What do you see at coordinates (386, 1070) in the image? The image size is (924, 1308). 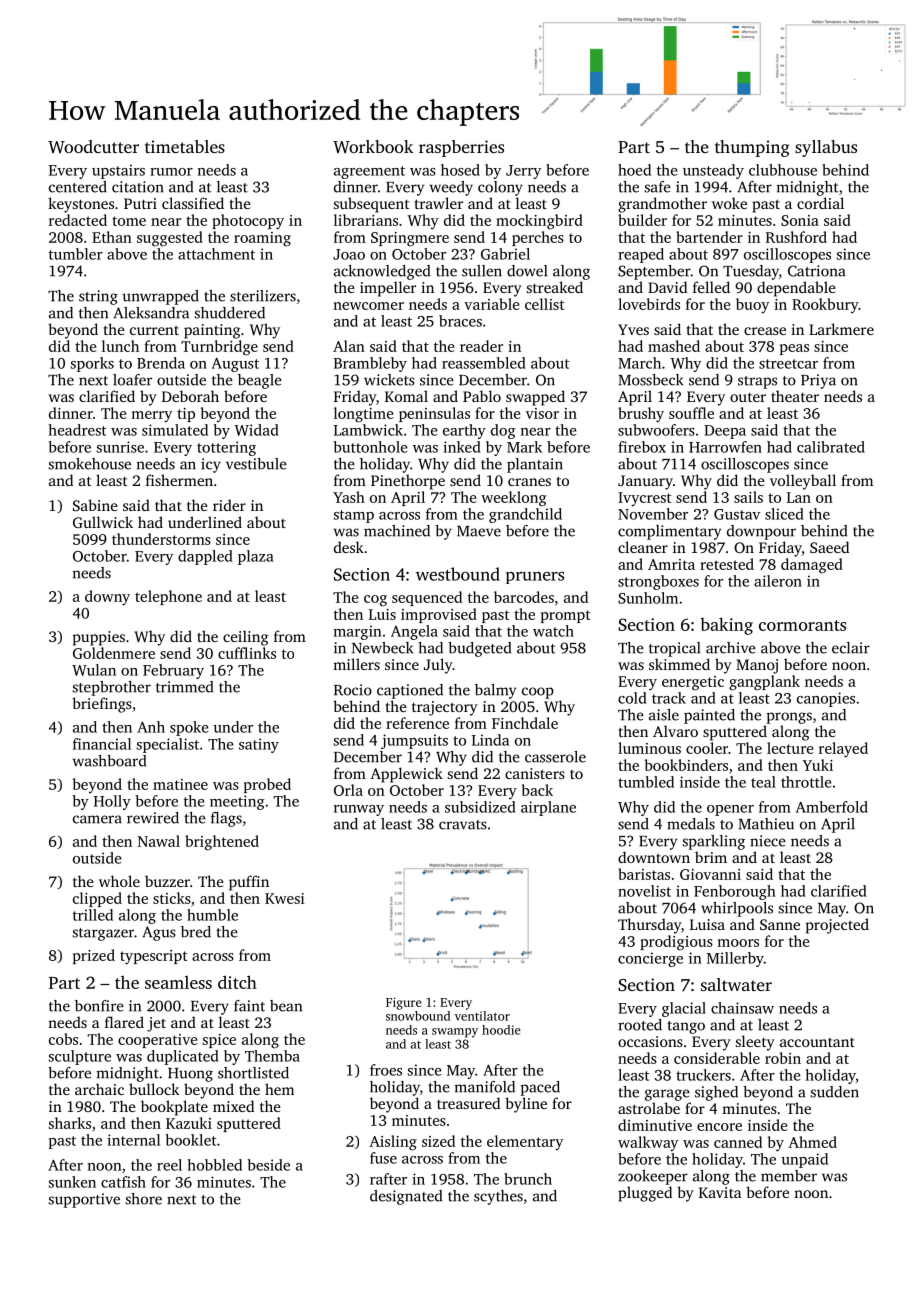 I see `froes` at bounding box center [386, 1070].
